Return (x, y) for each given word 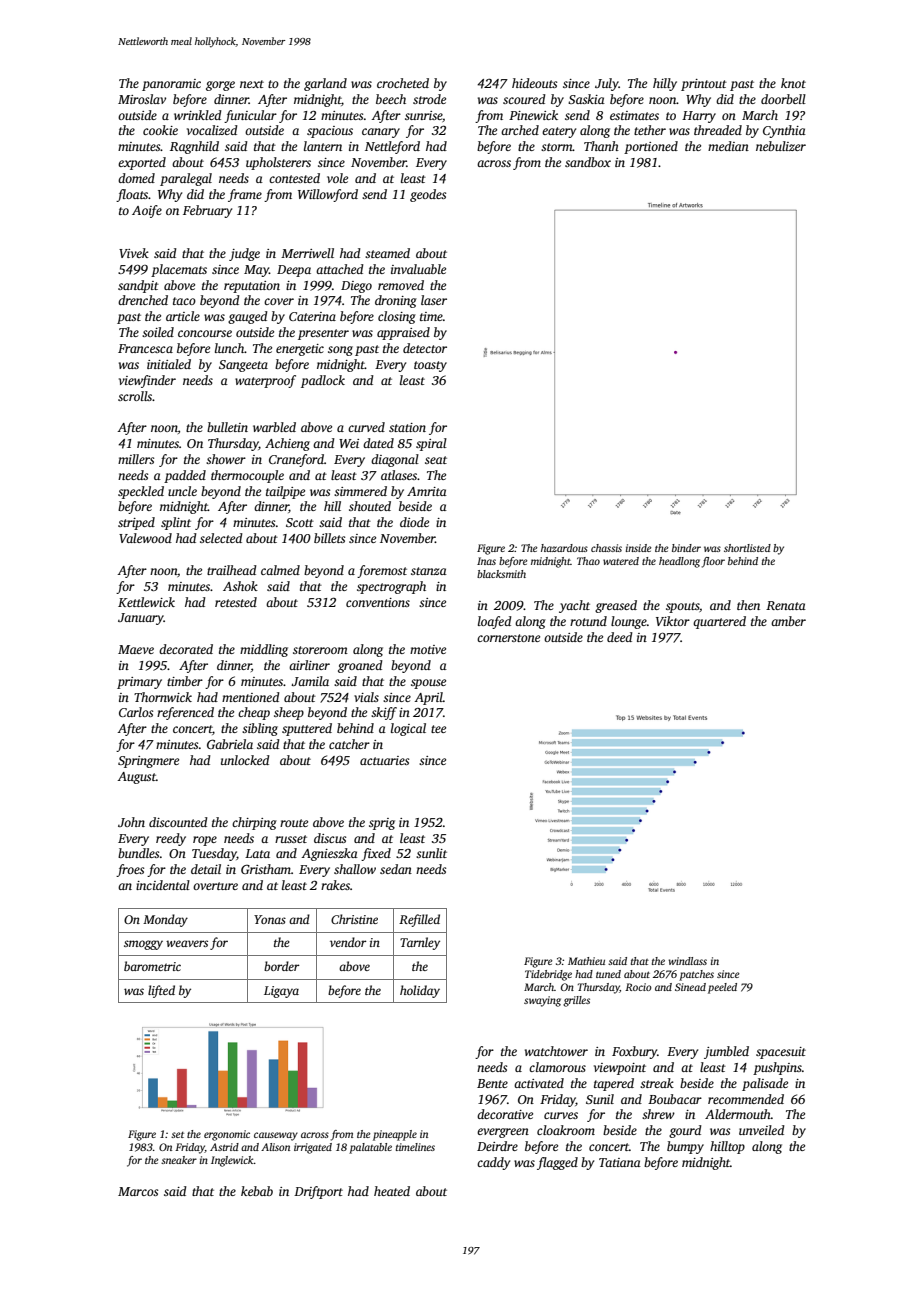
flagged (557, 1163)
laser (434, 300)
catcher (349, 744)
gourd (685, 1131)
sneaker (179, 1160)
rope (205, 841)
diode (414, 522)
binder (686, 548)
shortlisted (747, 548)
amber (788, 621)
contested (294, 178)
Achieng (287, 444)
